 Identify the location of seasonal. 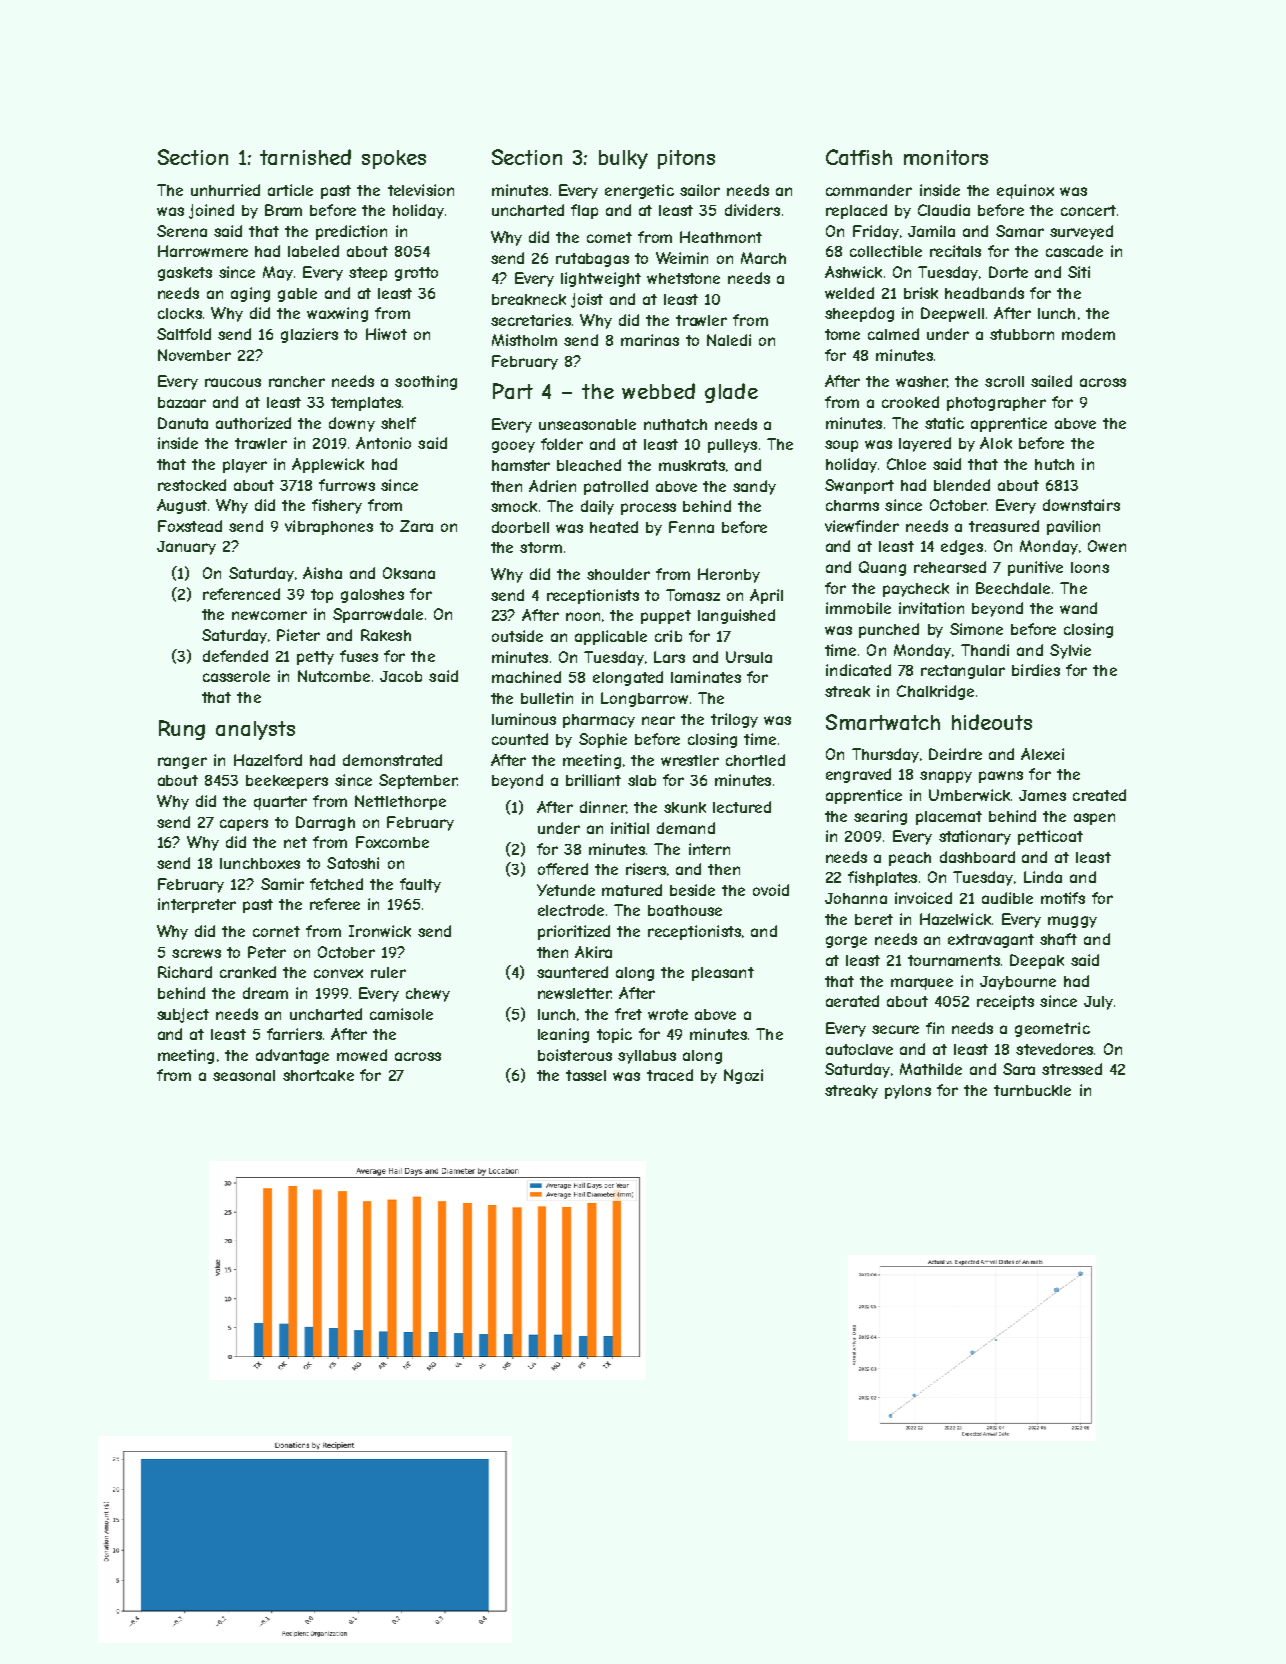
(244, 1075).
